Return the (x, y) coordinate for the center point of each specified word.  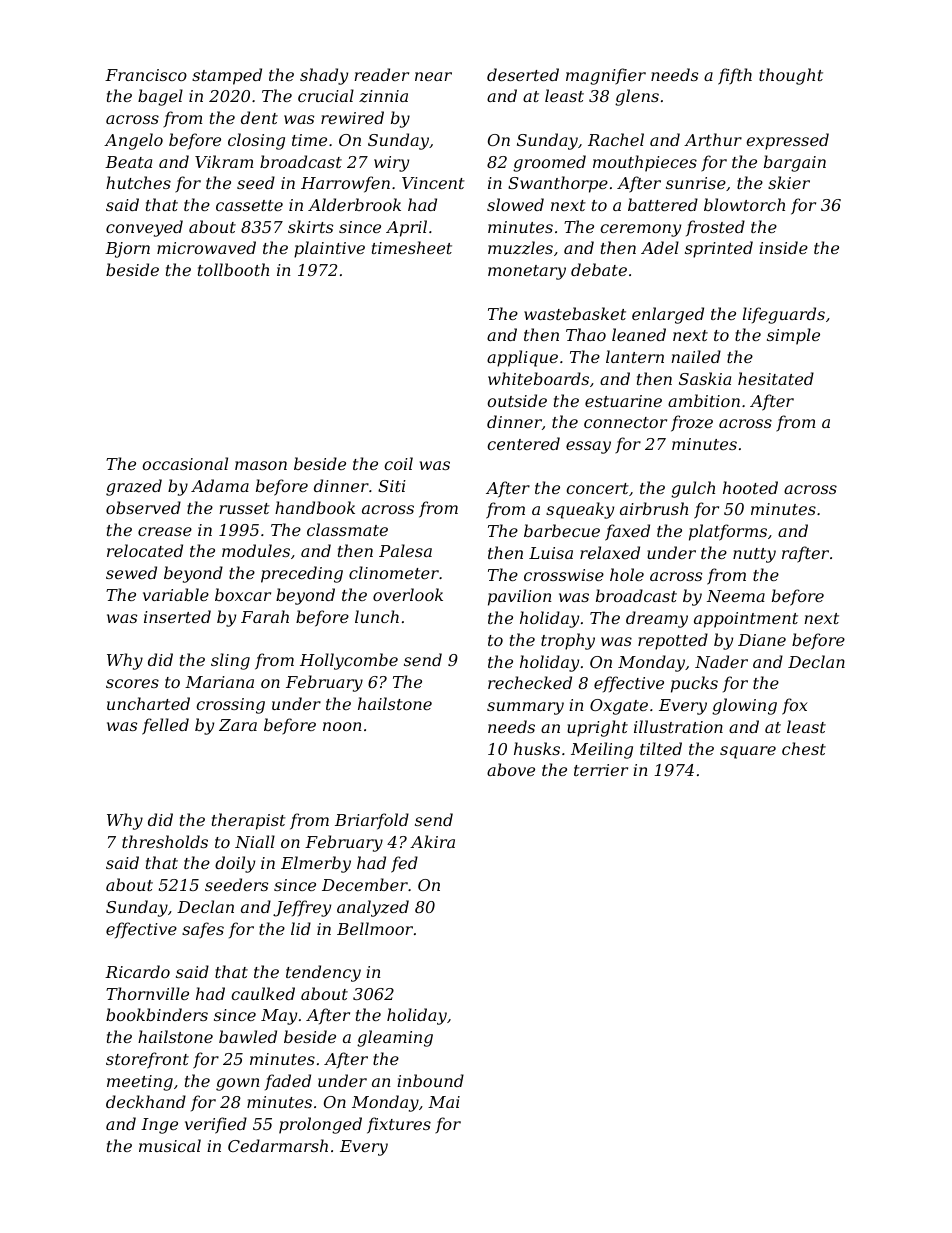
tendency (323, 973)
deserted (523, 74)
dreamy (657, 619)
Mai (444, 1102)
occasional (185, 463)
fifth (735, 76)
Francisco (146, 75)
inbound (430, 1080)
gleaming (395, 1038)
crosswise (564, 575)
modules (256, 550)
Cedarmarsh (278, 1145)
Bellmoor (375, 928)
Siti (392, 486)
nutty (754, 555)
